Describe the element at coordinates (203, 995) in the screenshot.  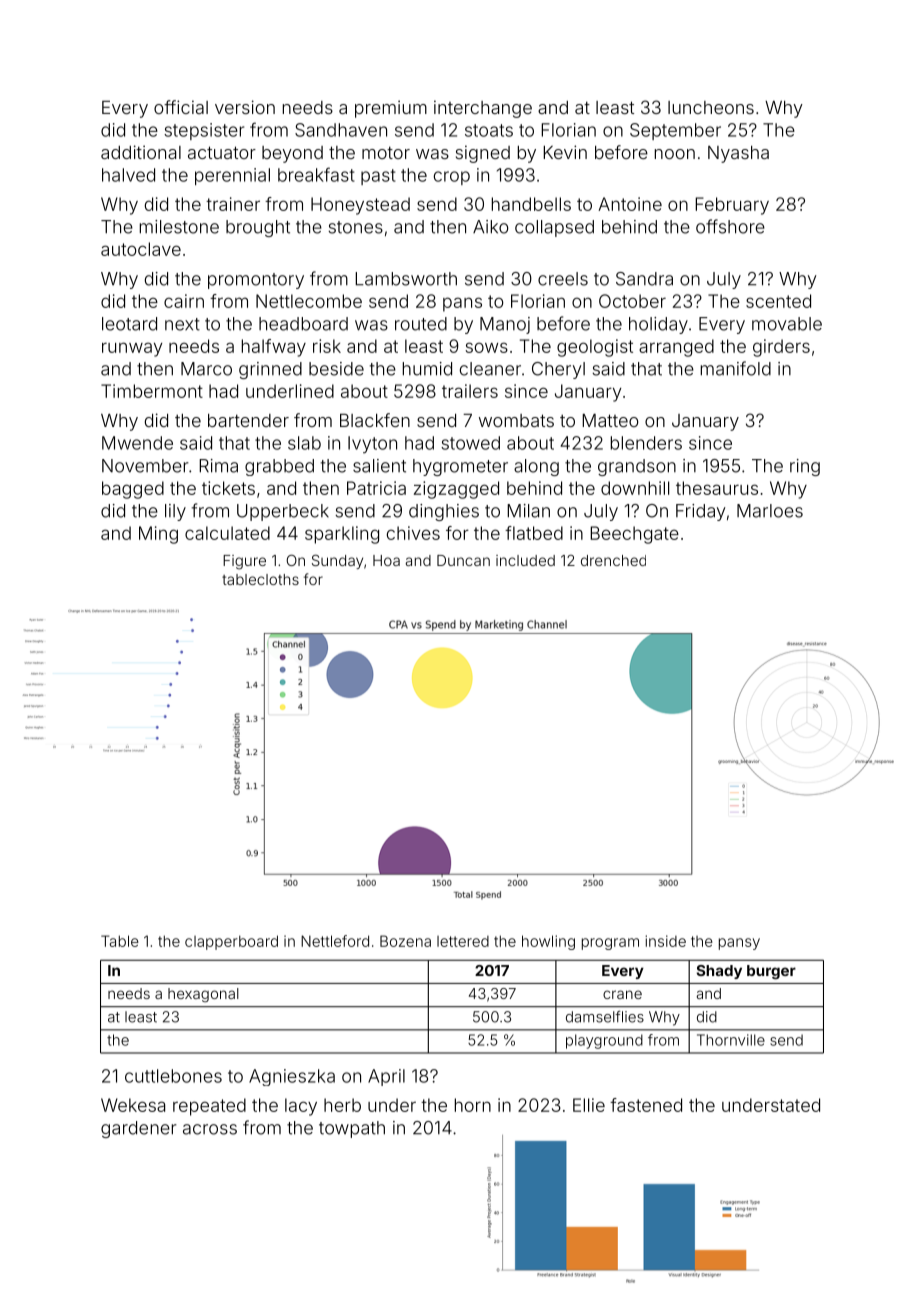
I see `hexagonal` at that location.
